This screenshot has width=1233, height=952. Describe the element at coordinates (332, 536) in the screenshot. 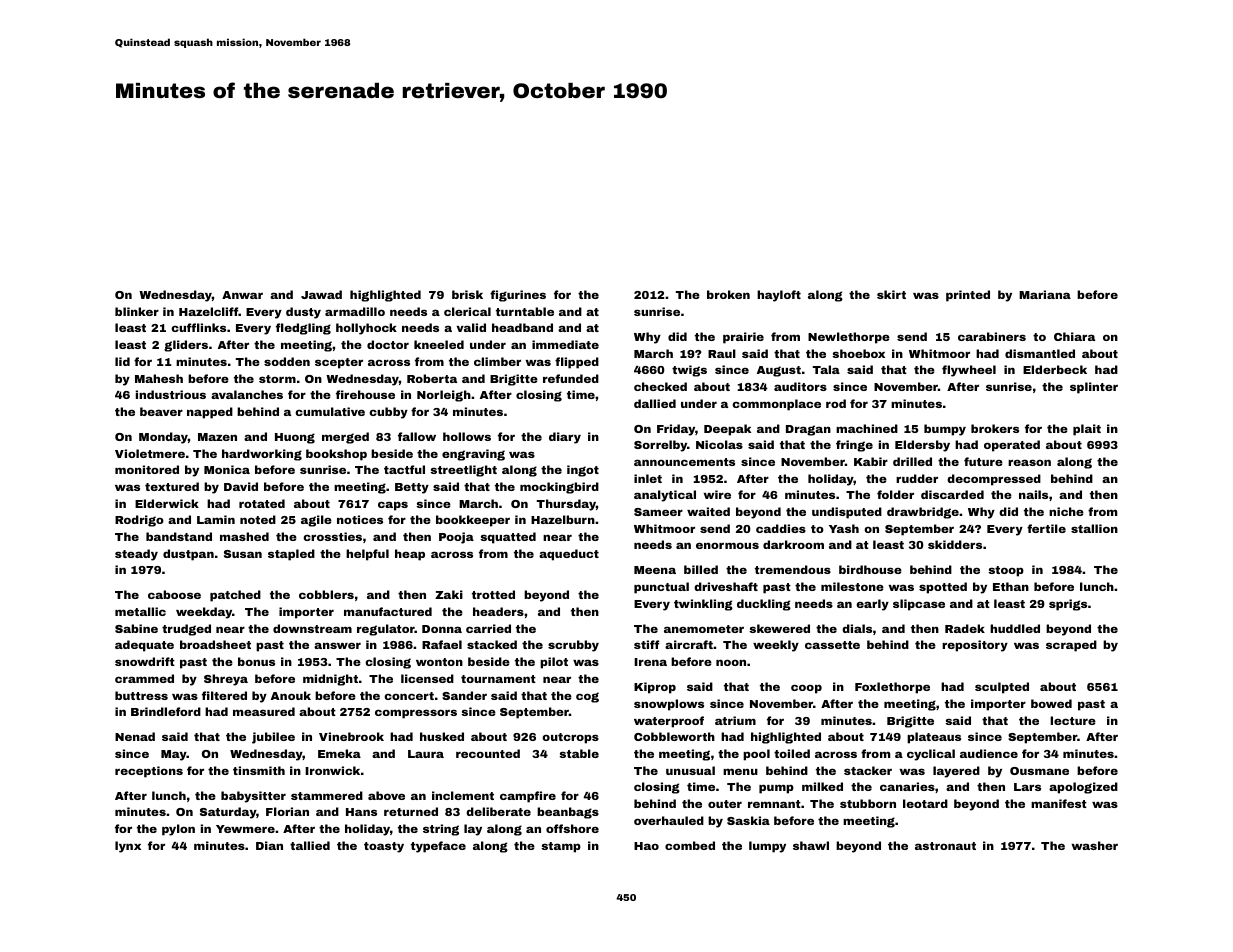

I see `crossties` at that location.
